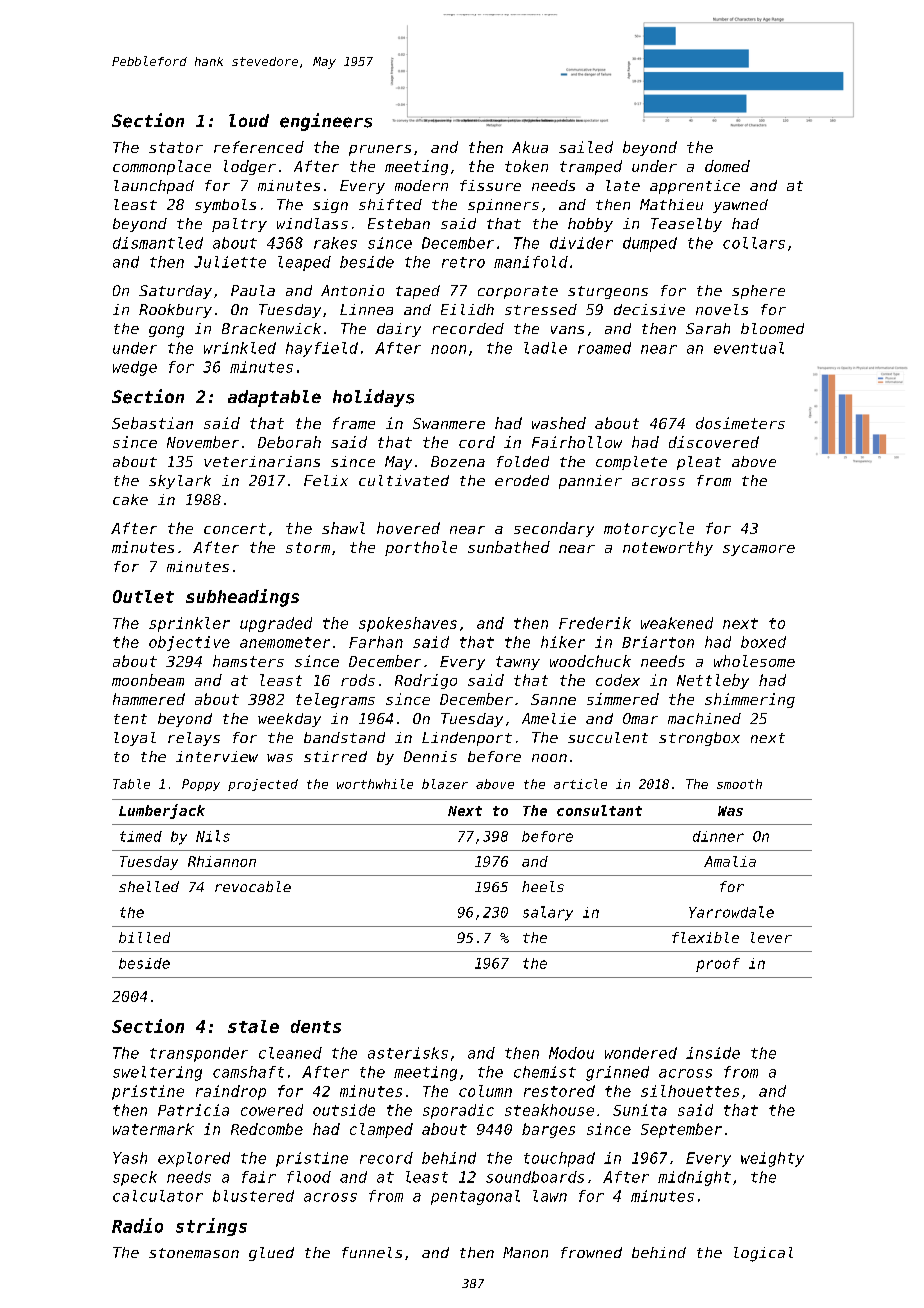 The width and height of the image is (924, 1308). Describe the element at coordinates (248, 1072) in the image. I see `camshaft` at that location.
